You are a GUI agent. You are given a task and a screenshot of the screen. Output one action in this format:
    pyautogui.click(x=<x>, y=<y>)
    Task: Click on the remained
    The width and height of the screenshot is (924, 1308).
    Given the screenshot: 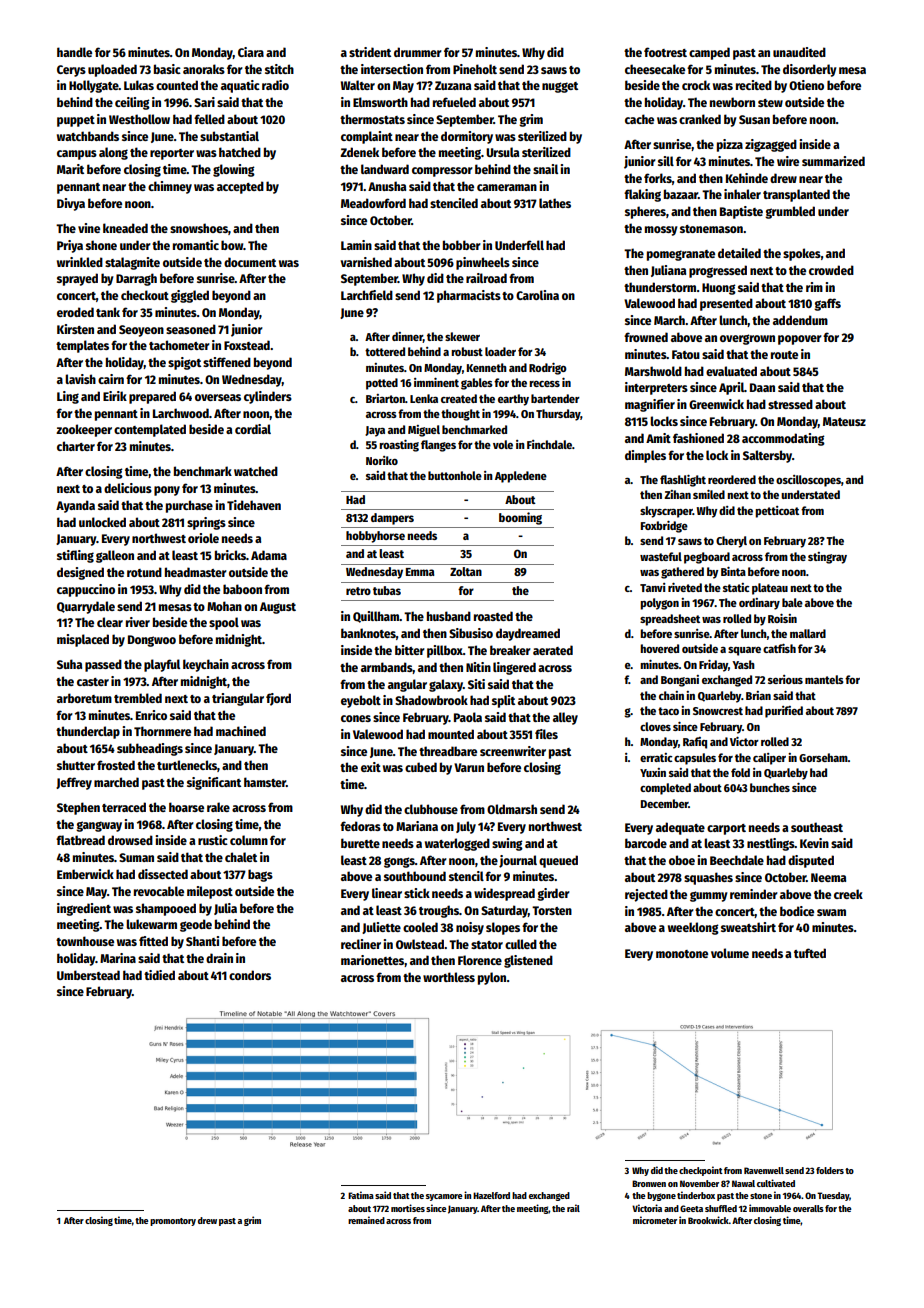 What is the action you would take?
    pyautogui.click(x=366, y=1220)
